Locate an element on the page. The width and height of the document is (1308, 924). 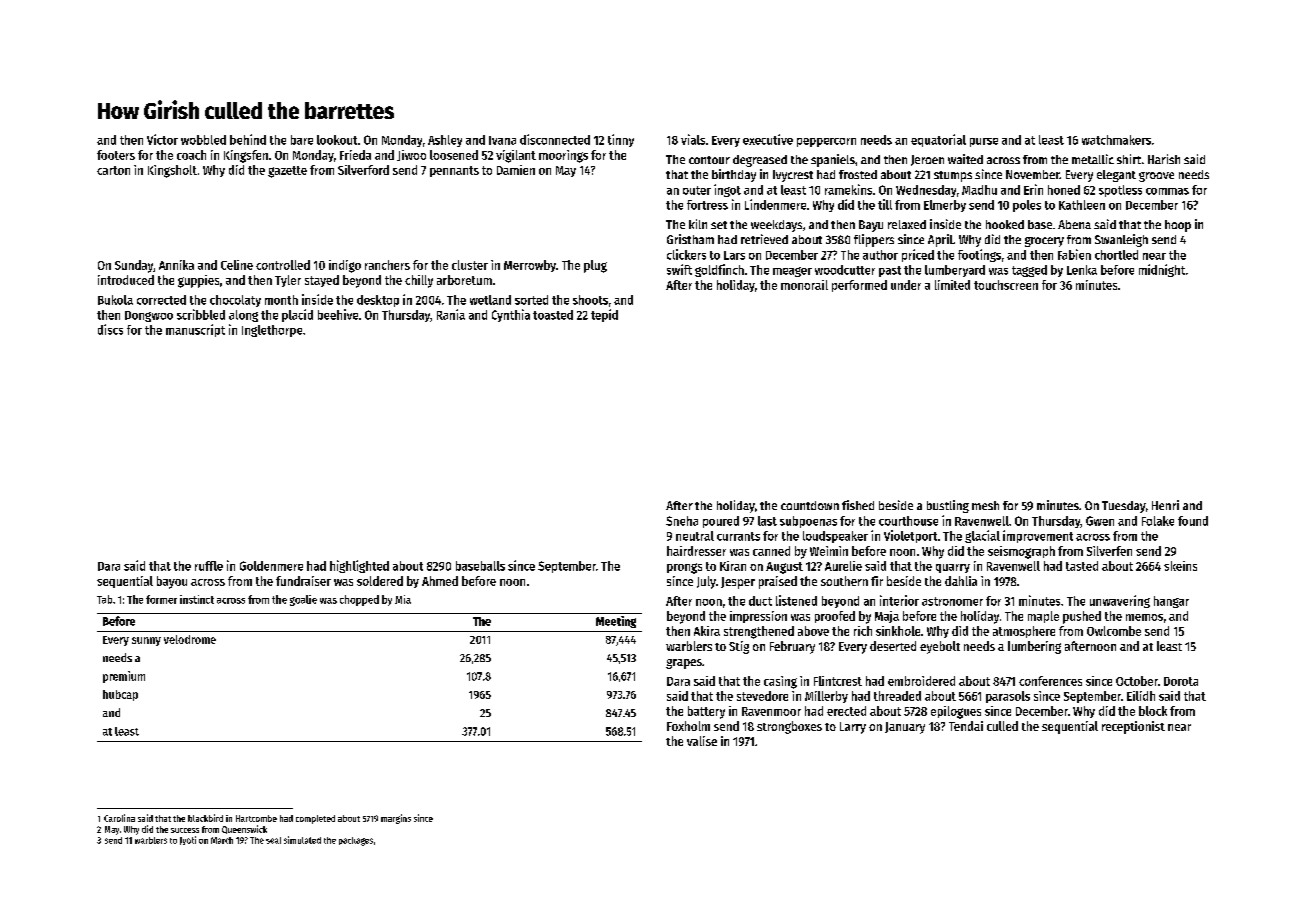
Victor is located at coordinates (162, 139).
